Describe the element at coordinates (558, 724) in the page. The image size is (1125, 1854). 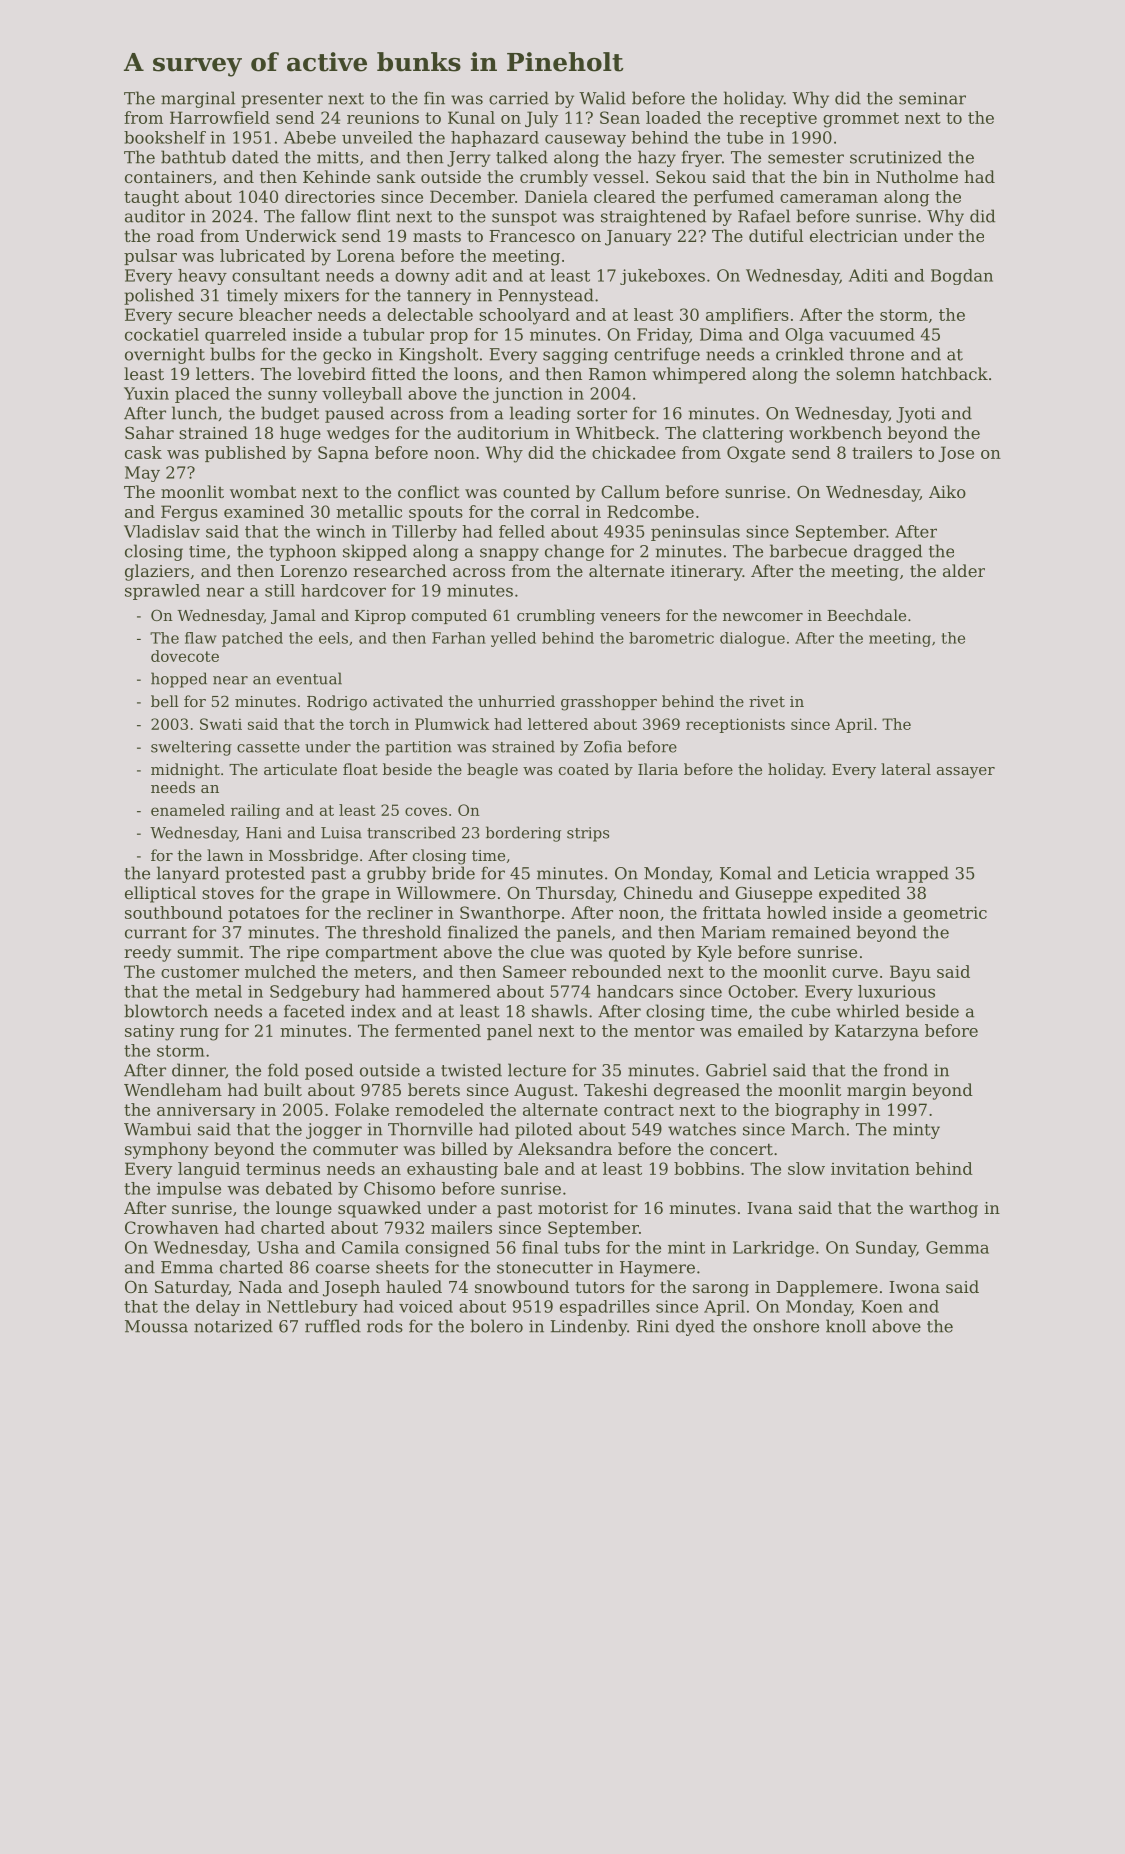
I see `lettered` at that location.
